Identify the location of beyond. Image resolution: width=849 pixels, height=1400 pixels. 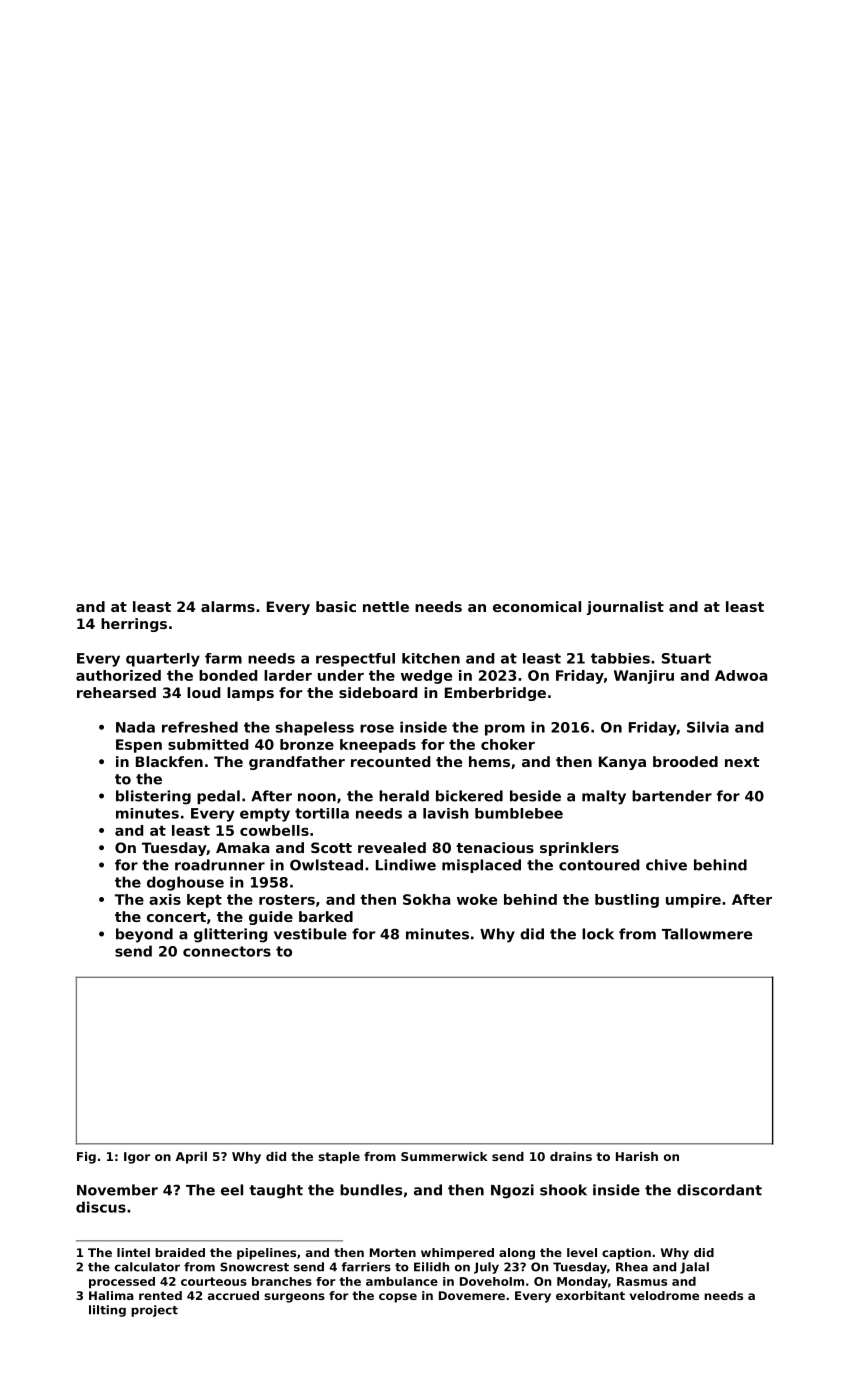
(144, 935).
